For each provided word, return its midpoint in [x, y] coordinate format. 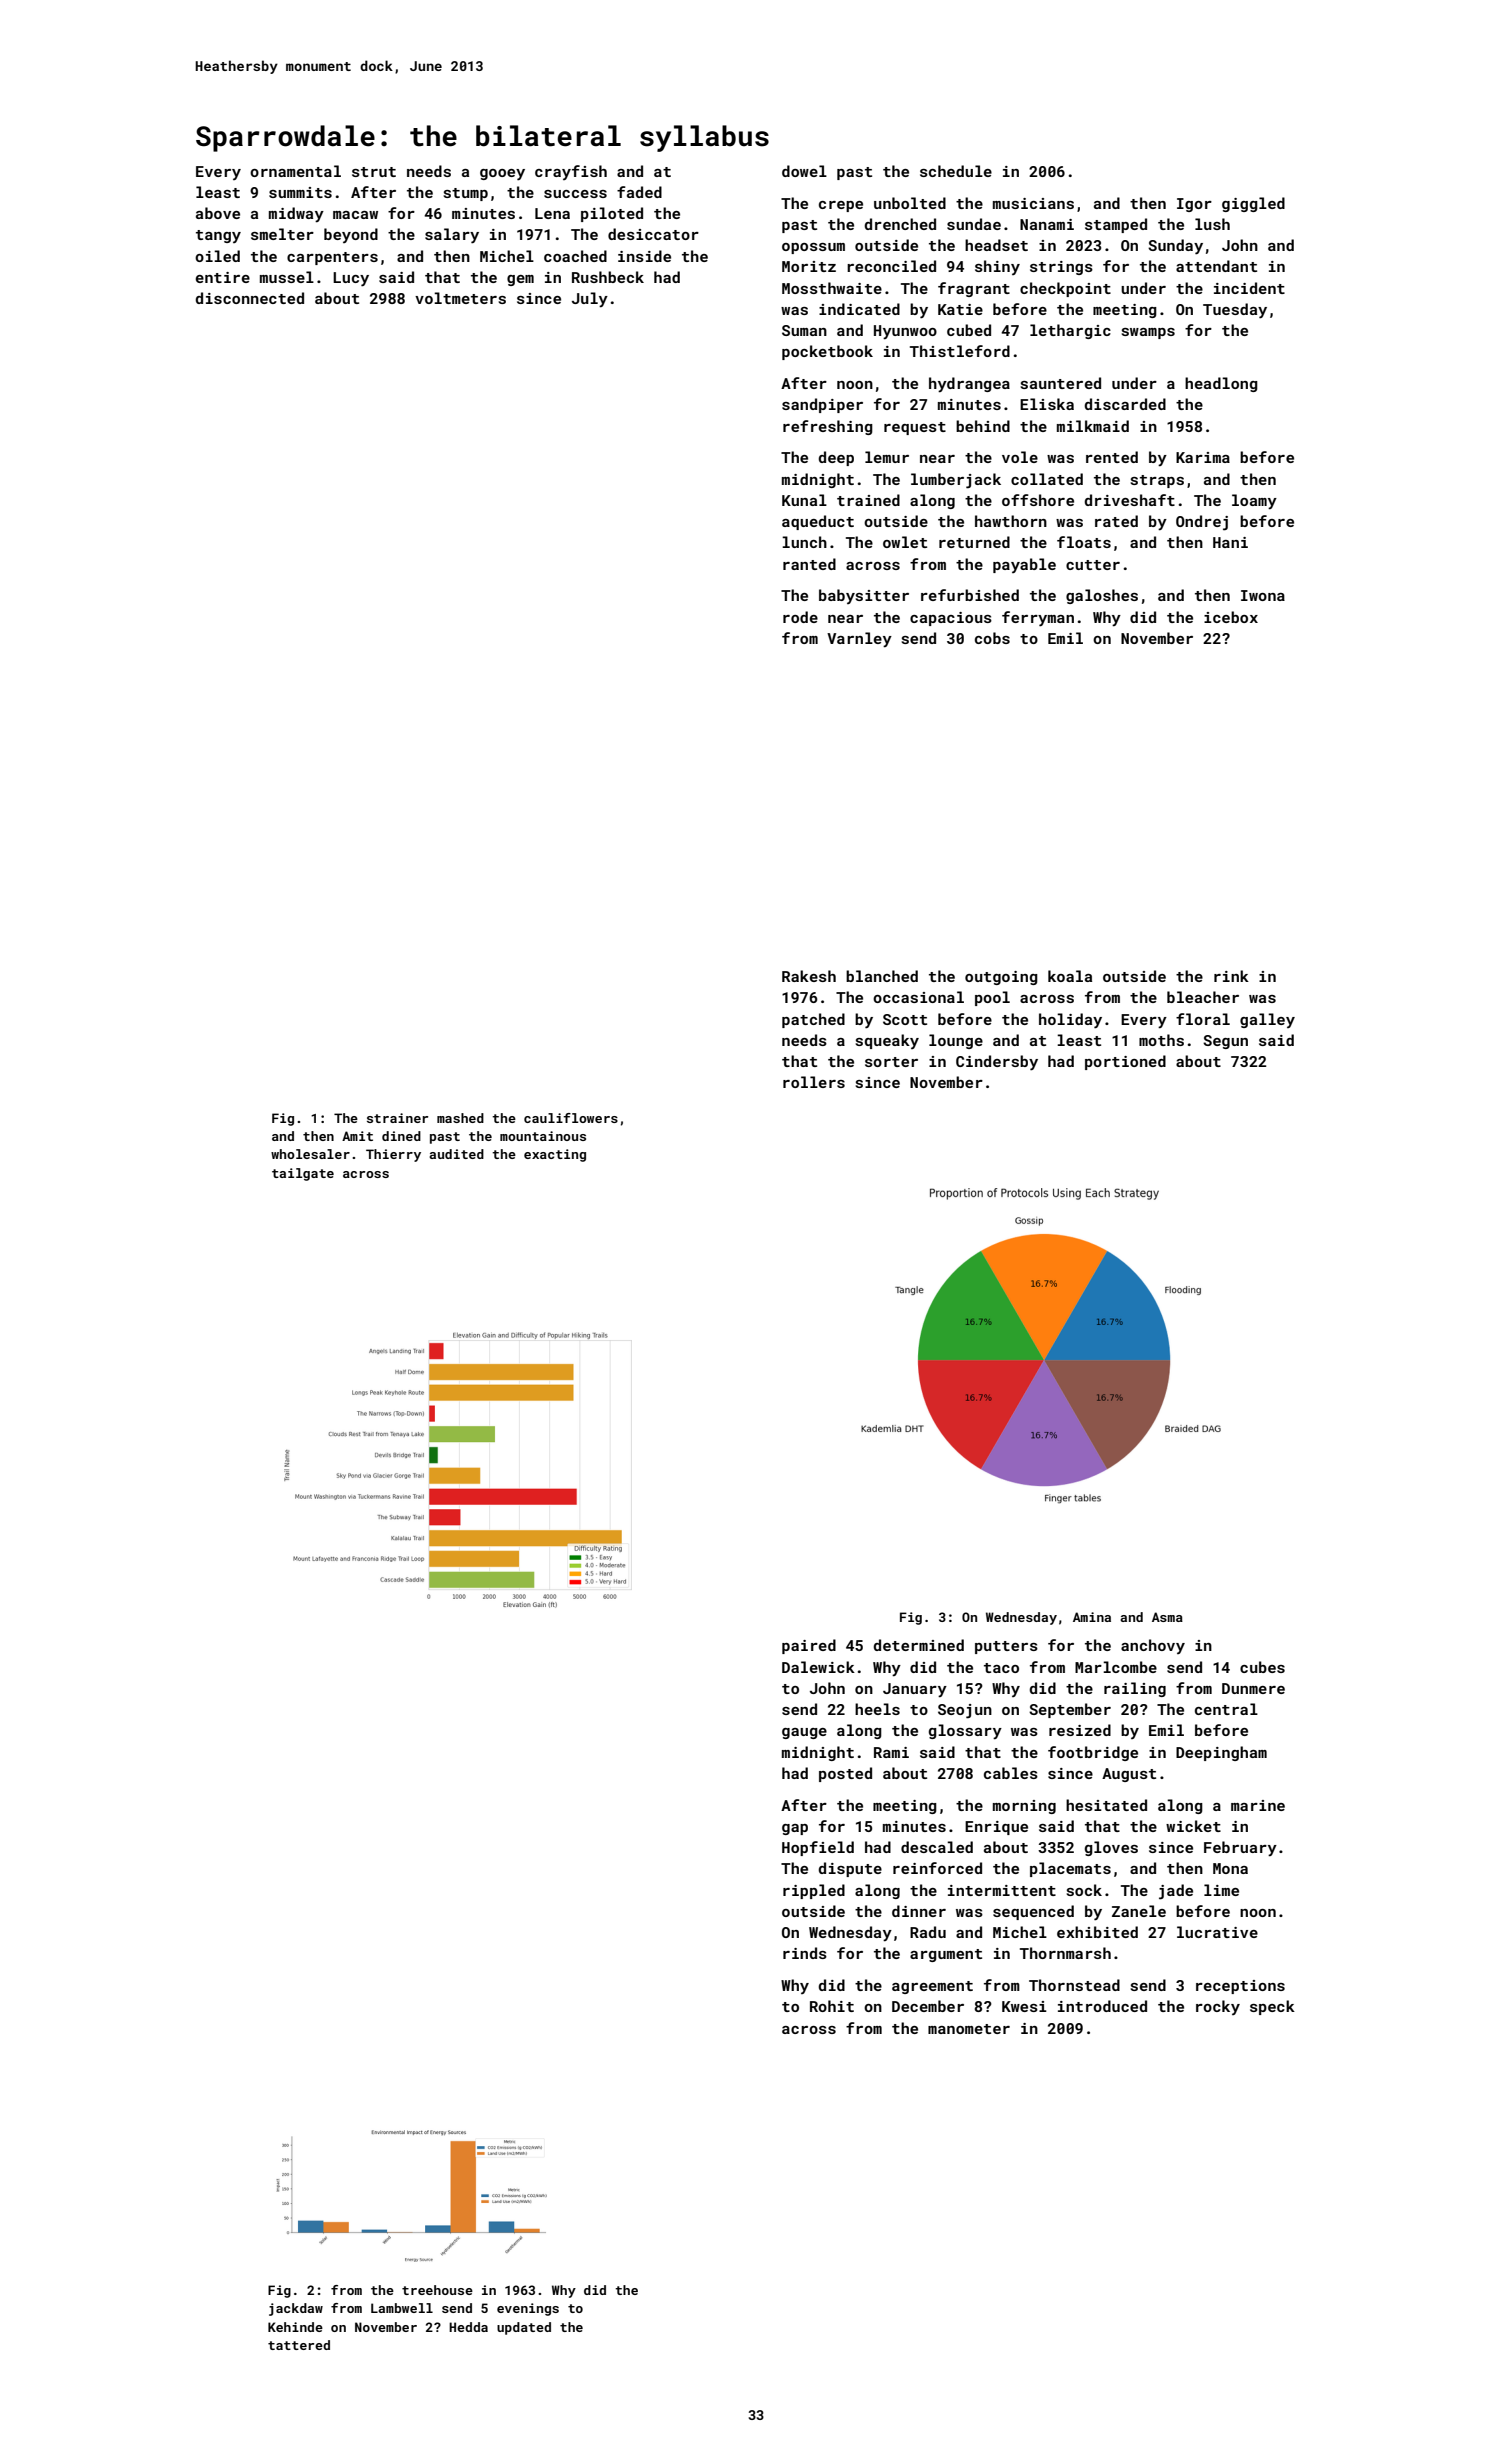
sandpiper [822, 405]
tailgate [303, 1174]
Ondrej [1202, 523]
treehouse [437, 2290]
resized [1080, 1730]
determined [919, 1645]
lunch [804, 542]
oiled [217, 256]
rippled [814, 1891]
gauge [804, 1733]
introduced [1102, 2006]
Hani [1230, 542]
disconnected [250, 298]
